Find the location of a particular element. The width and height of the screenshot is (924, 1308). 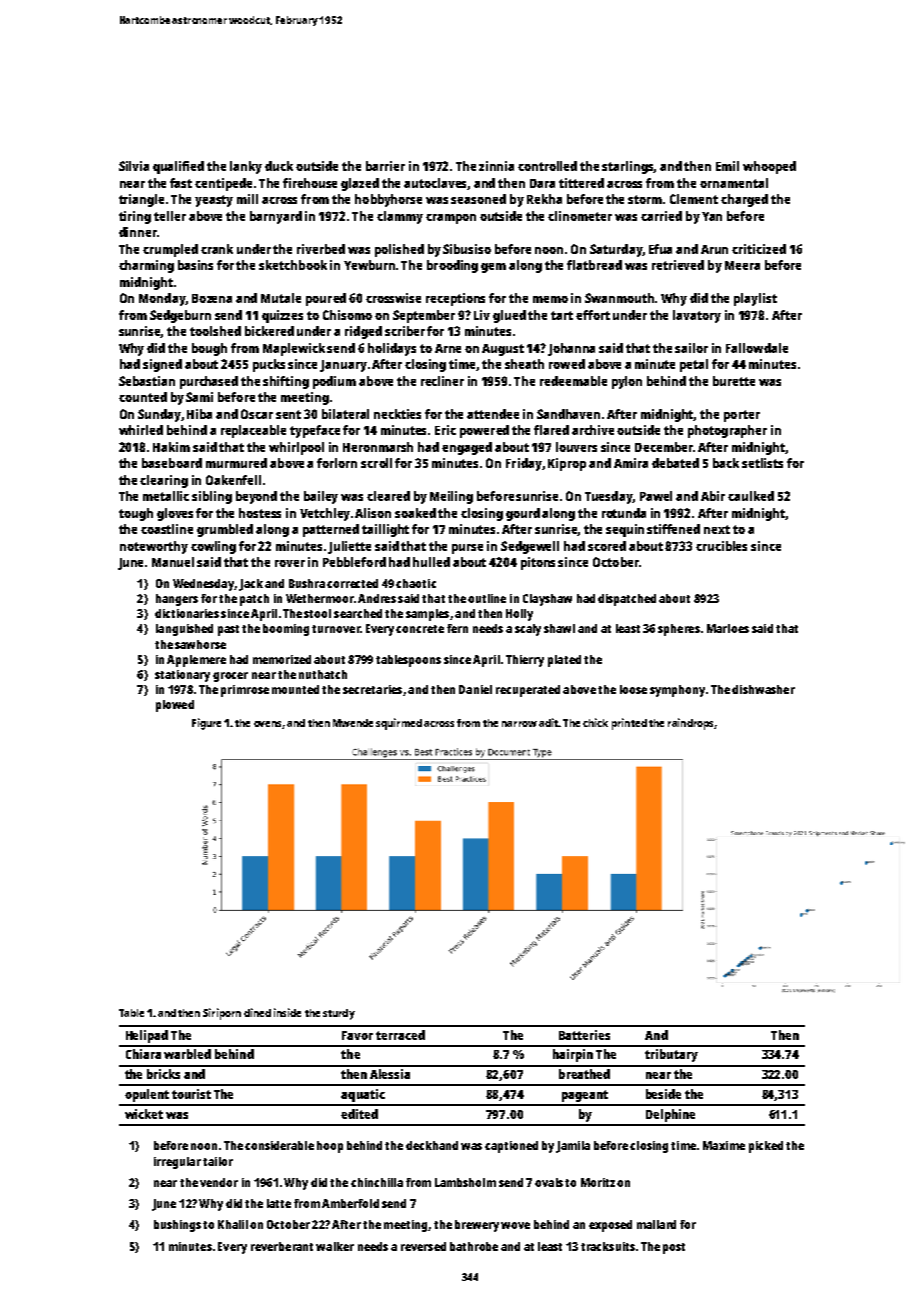

whirled is located at coordinates (141, 430).
